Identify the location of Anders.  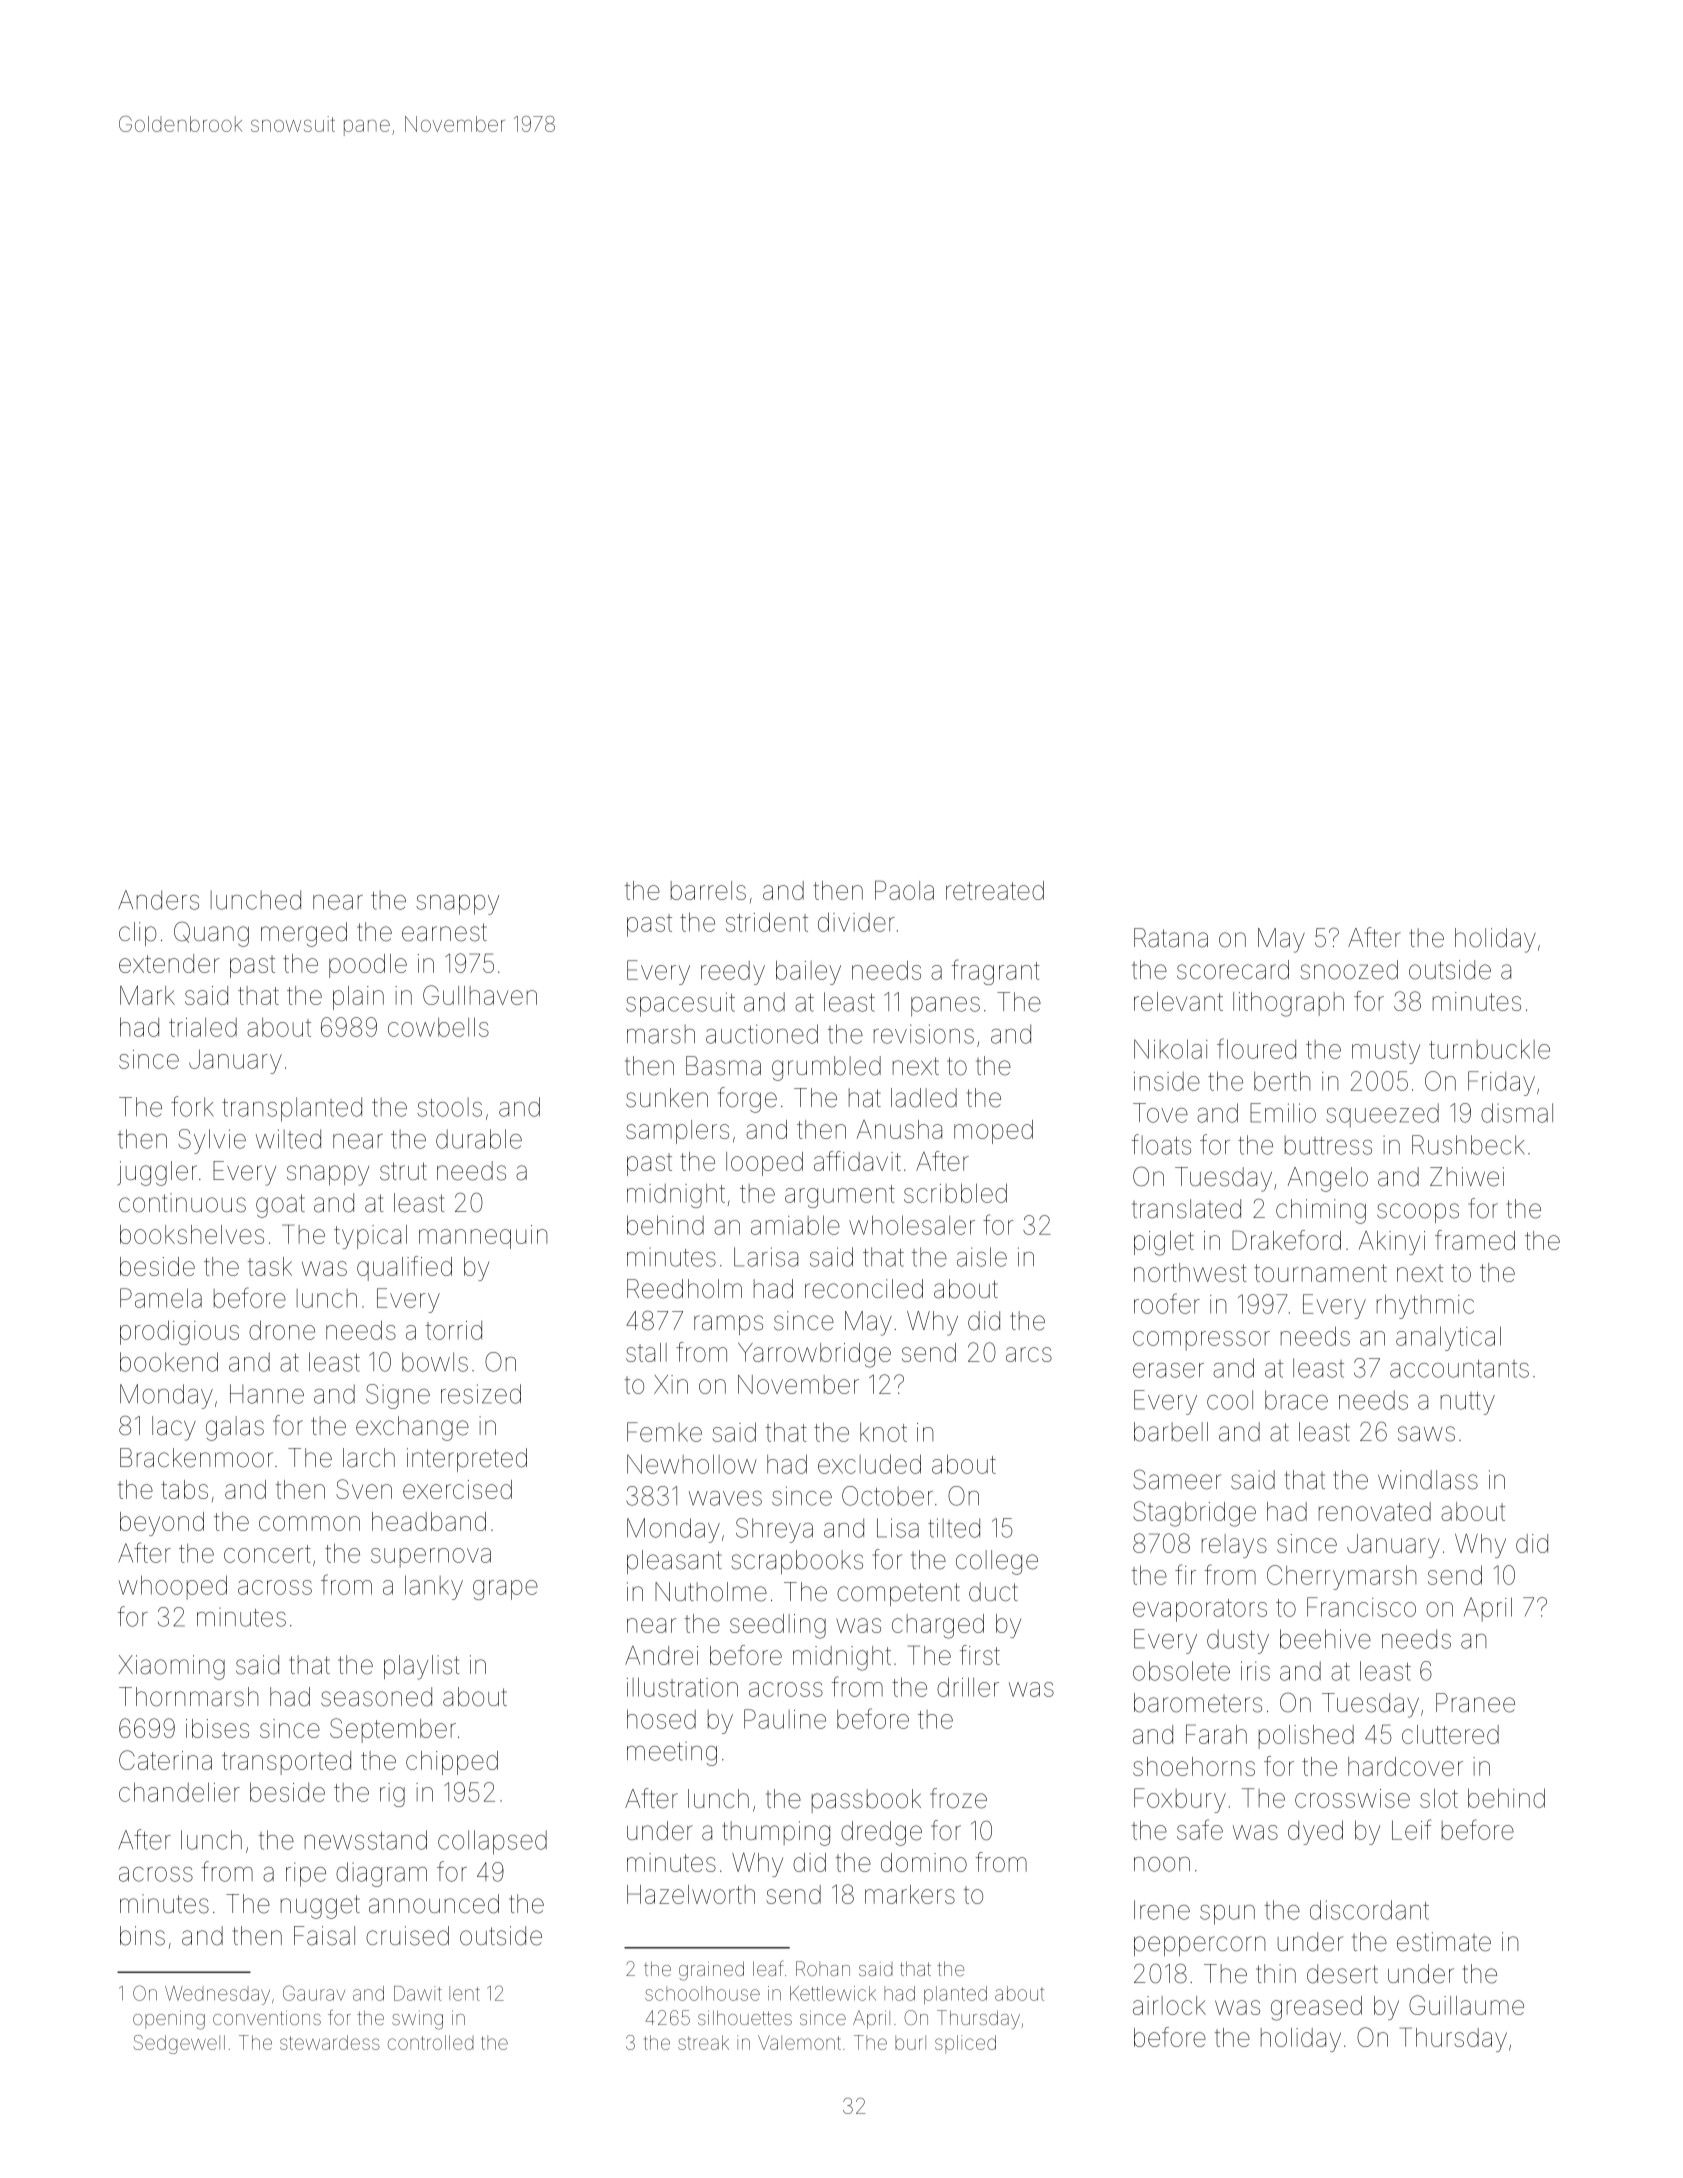
(158, 900).
